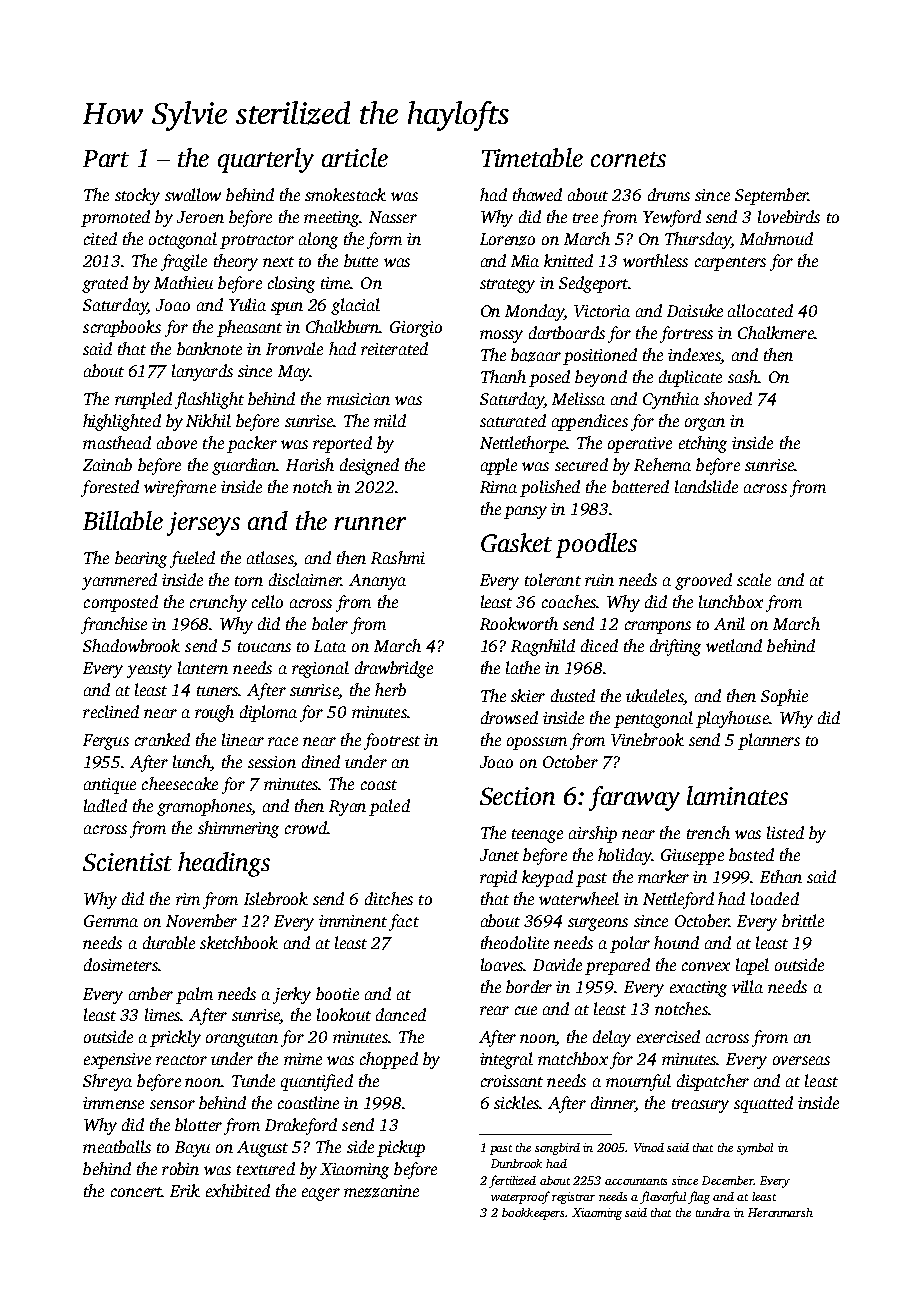  I want to click on article, so click(355, 157).
